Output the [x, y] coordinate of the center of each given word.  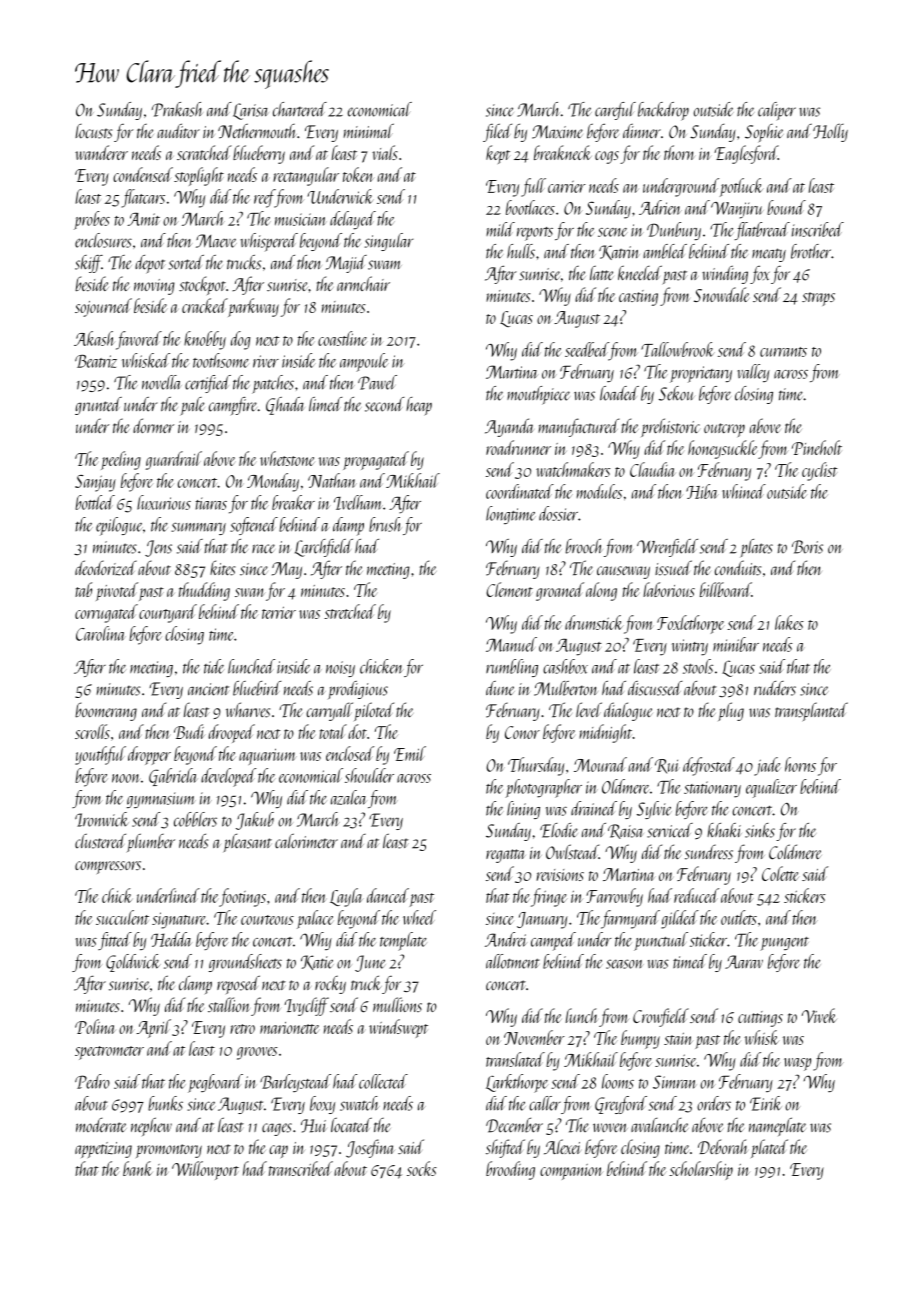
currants [783, 352]
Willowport [205, 1170]
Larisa [250, 111]
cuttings [760, 1019]
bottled [95, 502]
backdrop [663, 111]
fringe [549, 897]
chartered [300, 109]
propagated [376, 460]
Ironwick [101, 819]
